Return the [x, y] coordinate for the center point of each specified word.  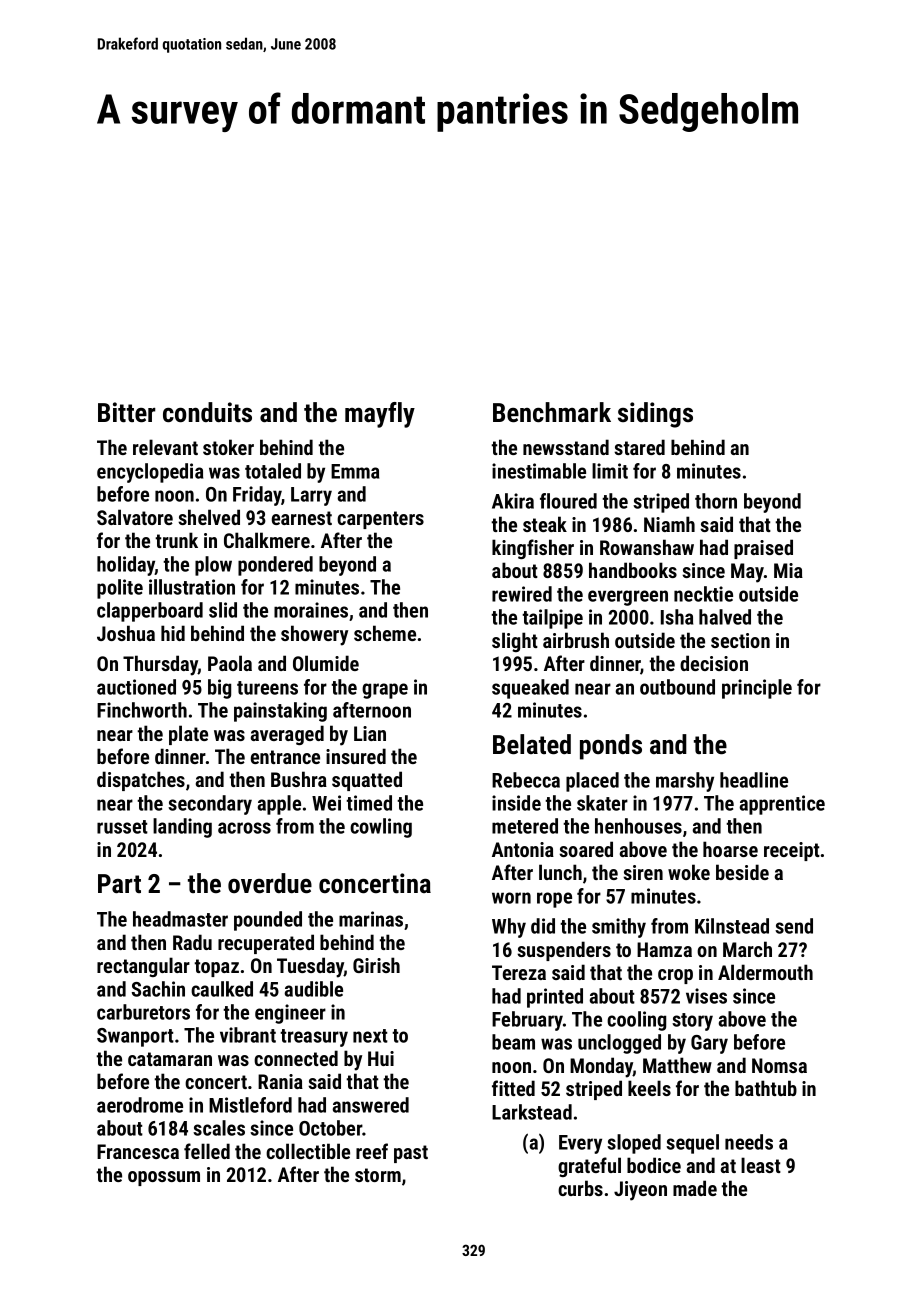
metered [525, 826]
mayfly [380, 415]
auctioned [136, 687]
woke [689, 872]
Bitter [127, 412]
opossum [164, 1178]
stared [639, 447]
